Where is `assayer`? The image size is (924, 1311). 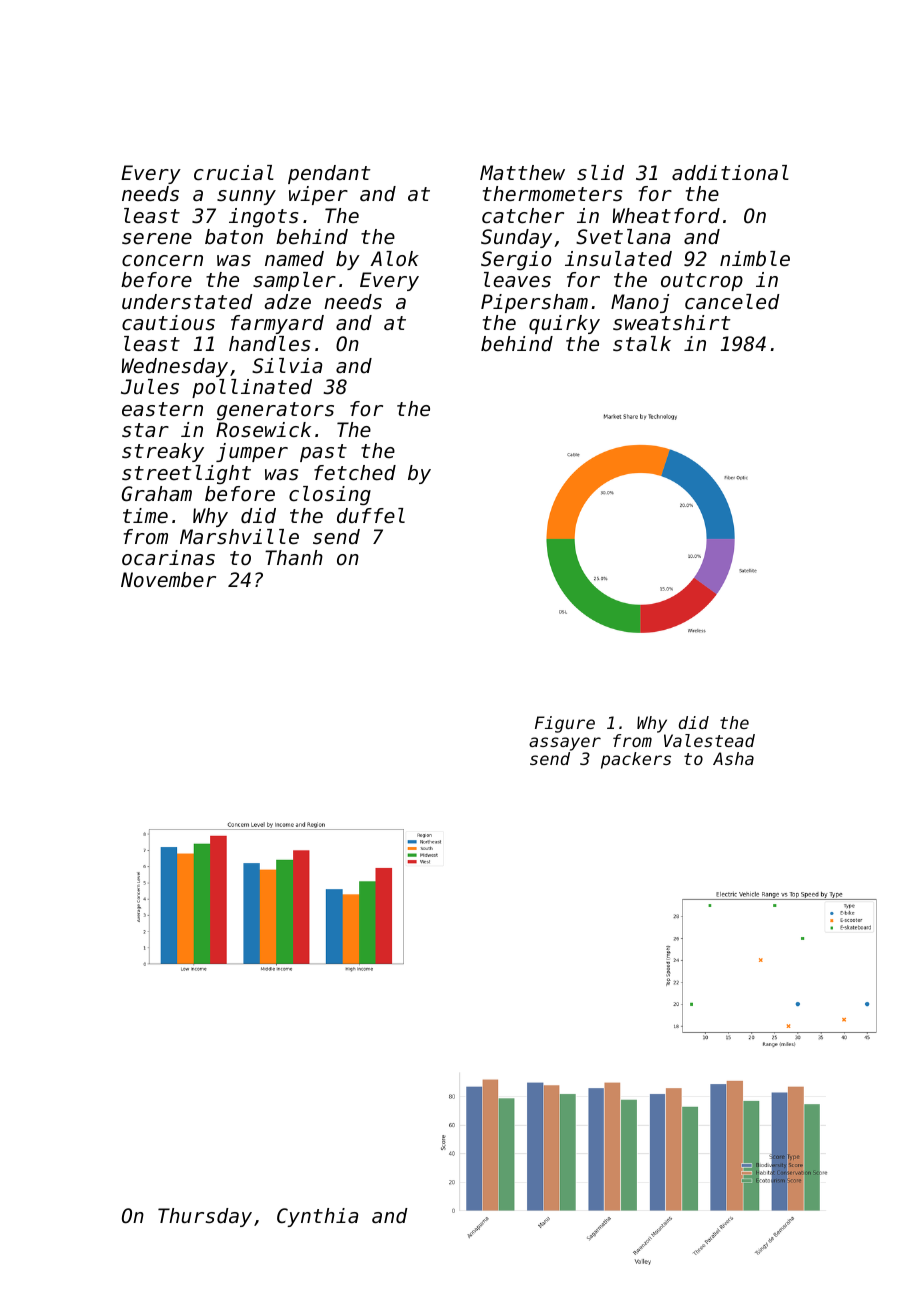
assayer is located at coordinates (565, 744).
